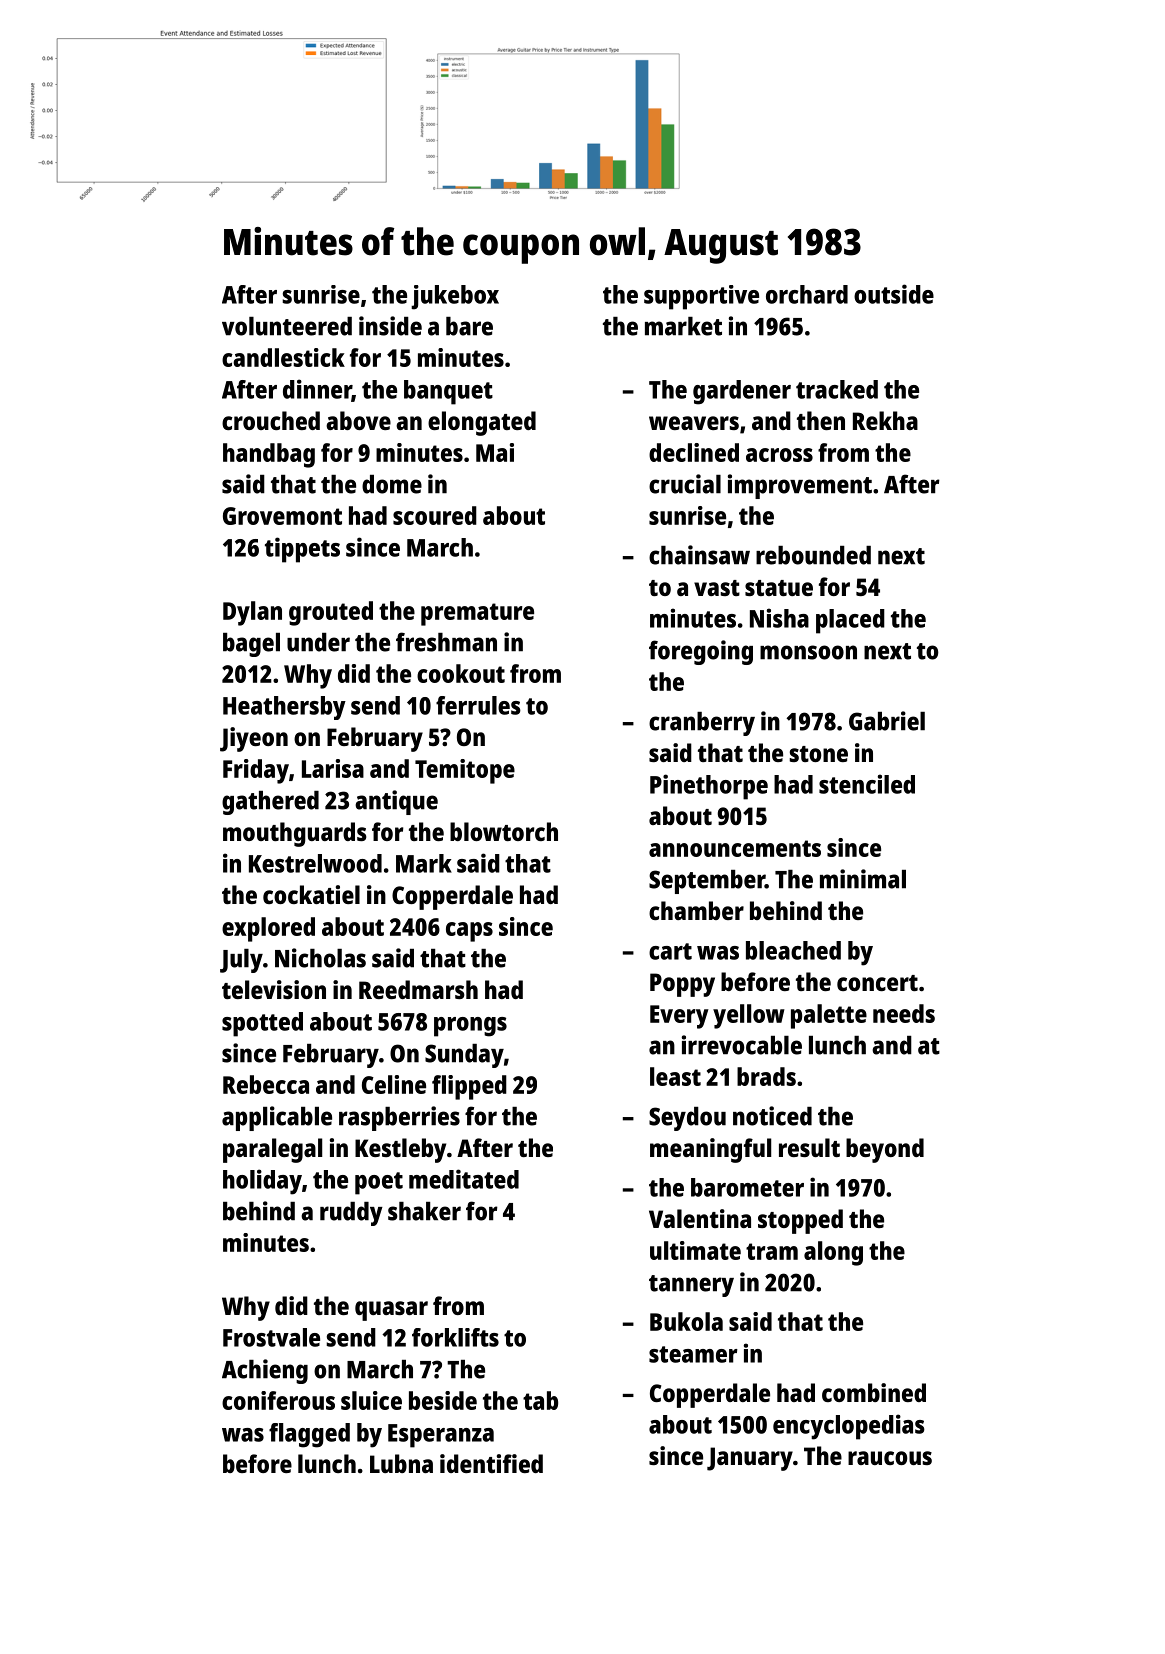 Image resolution: width=1165 pixels, height=1654 pixels. I want to click on gathered, so click(270, 803).
